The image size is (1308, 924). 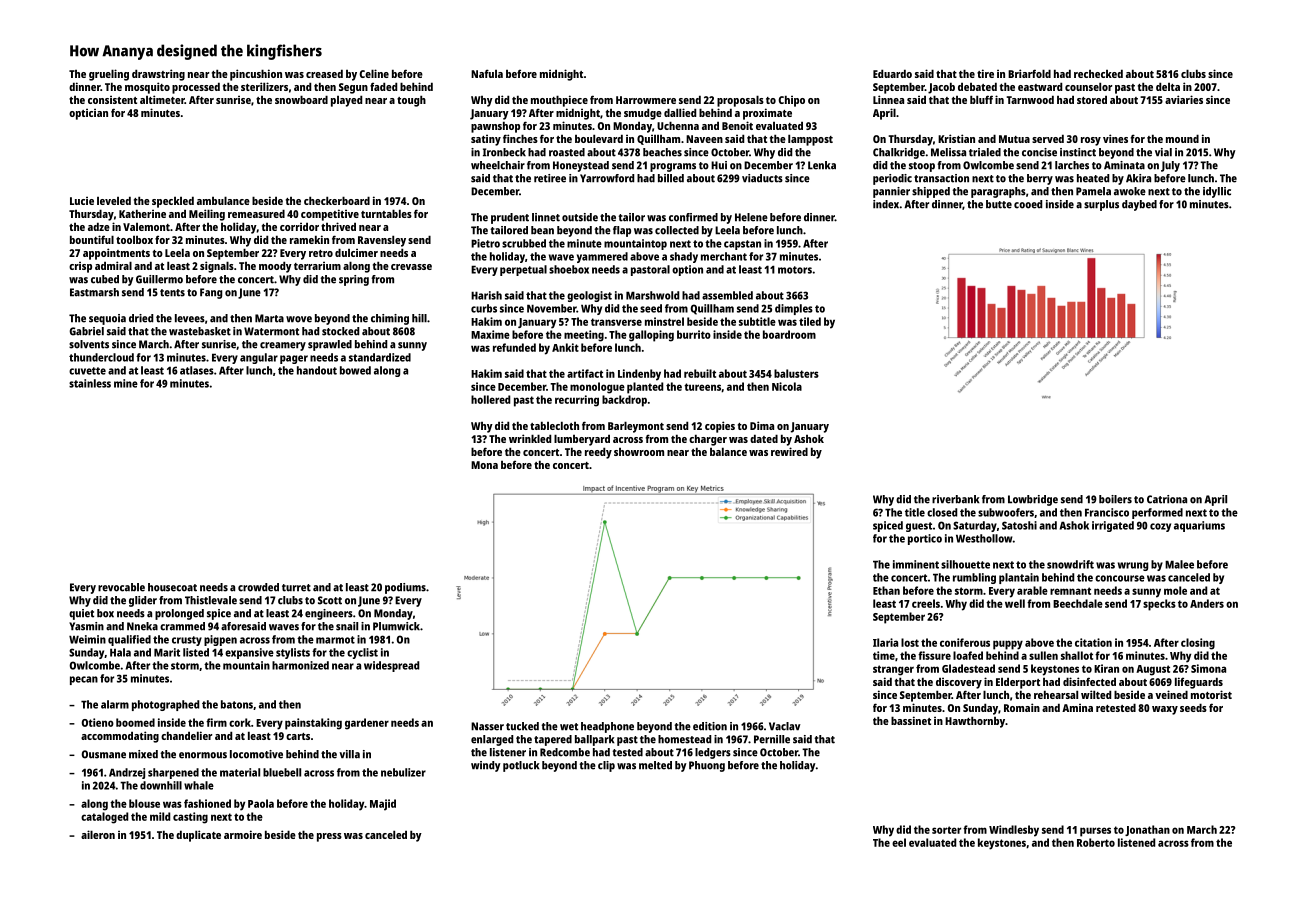 I want to click on Anders, so click(x=1207, y=603).
